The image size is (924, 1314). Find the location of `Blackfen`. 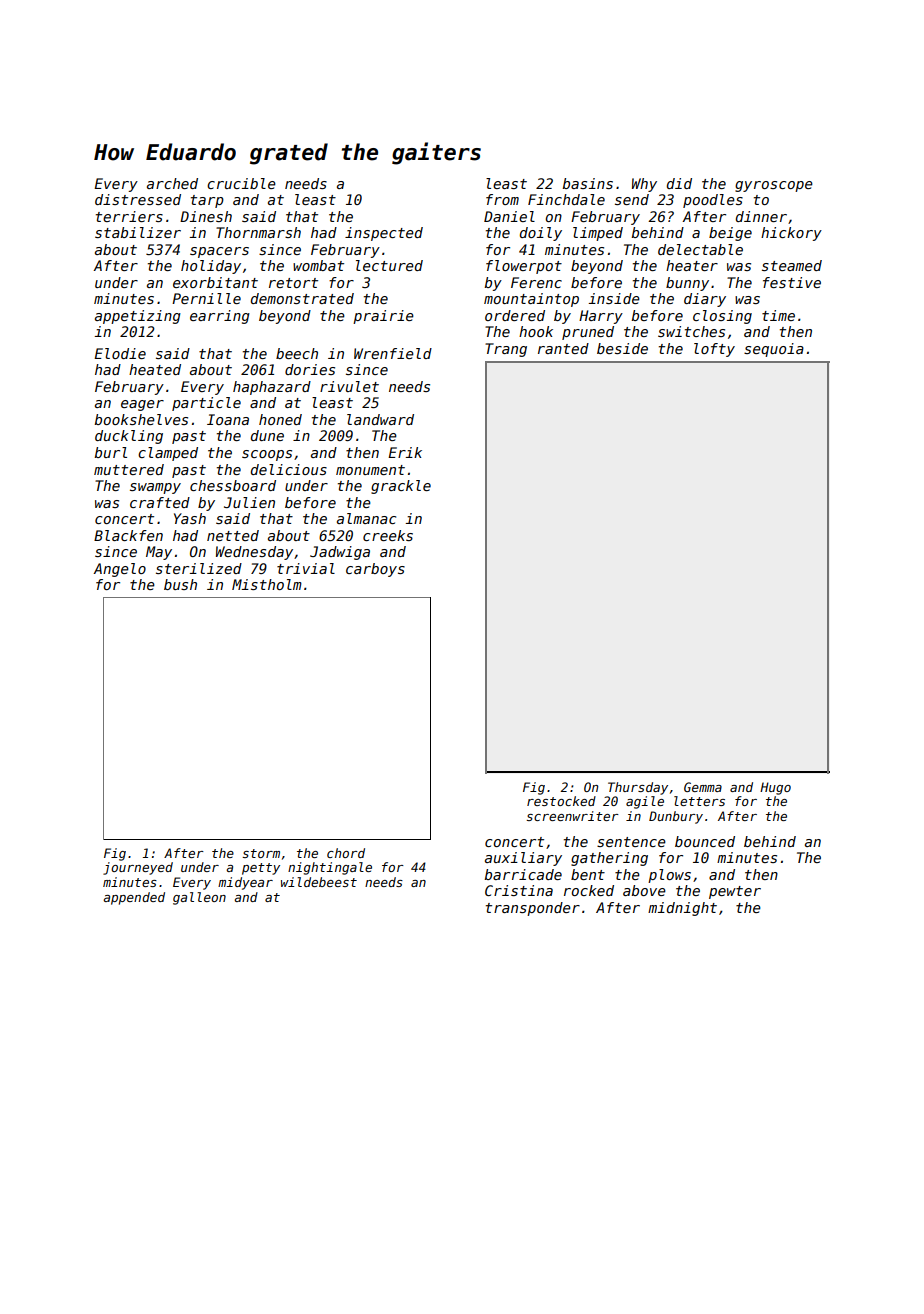

Blackfen is located at coordinates (128, 535).
